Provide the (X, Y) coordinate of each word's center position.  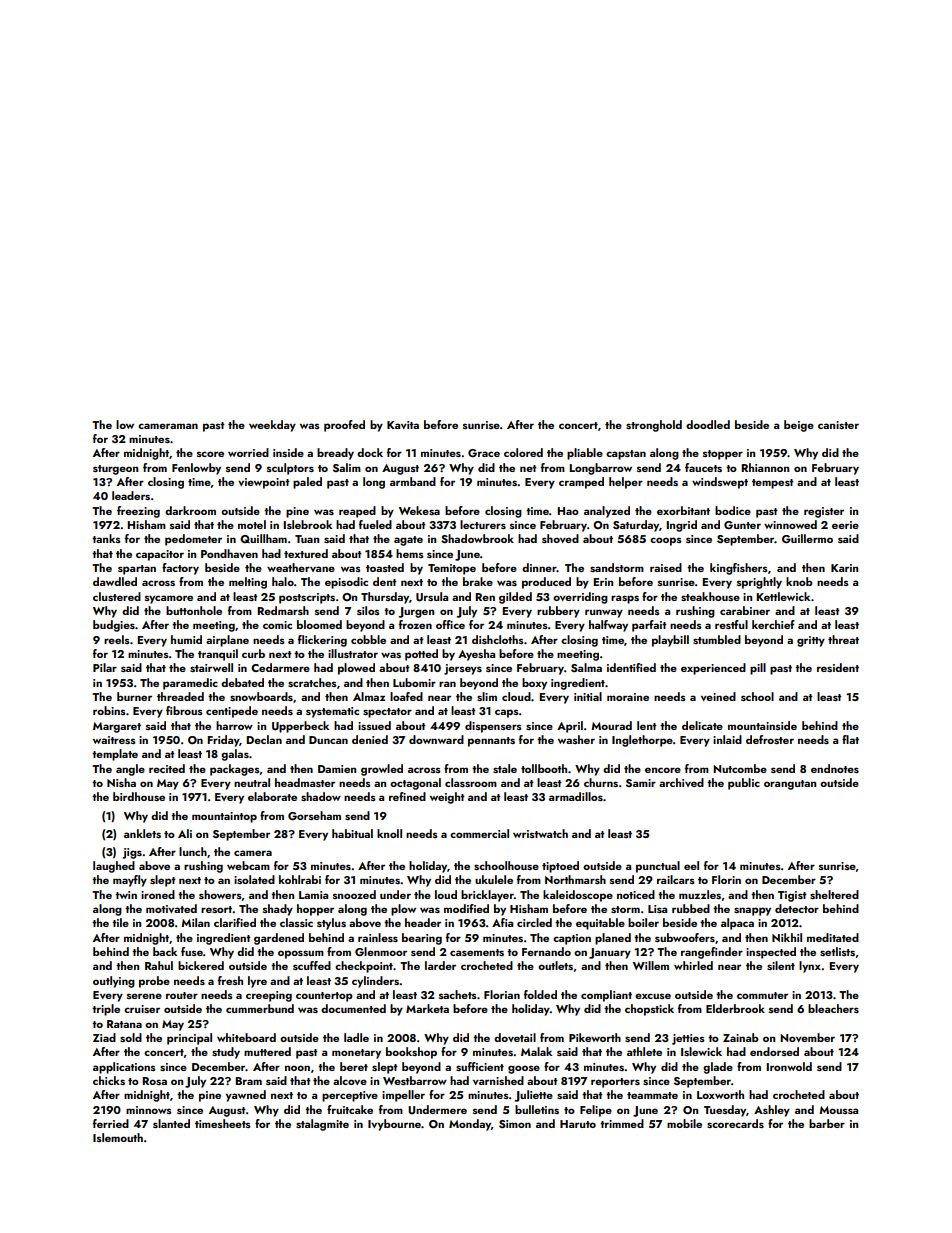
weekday (272, 426)
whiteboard (246, 1037)
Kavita (403, 425)
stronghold (654, 426)
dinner (539, 567)
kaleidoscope (578, 896)
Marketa (427, 1008)
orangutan (790, 785)
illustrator (353, 653)
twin (126, 895)
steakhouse (710, 596)
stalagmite (322, 1125)
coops (666, 541)
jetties (688, 1039)
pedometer (193, 540)
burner (134, 696)
